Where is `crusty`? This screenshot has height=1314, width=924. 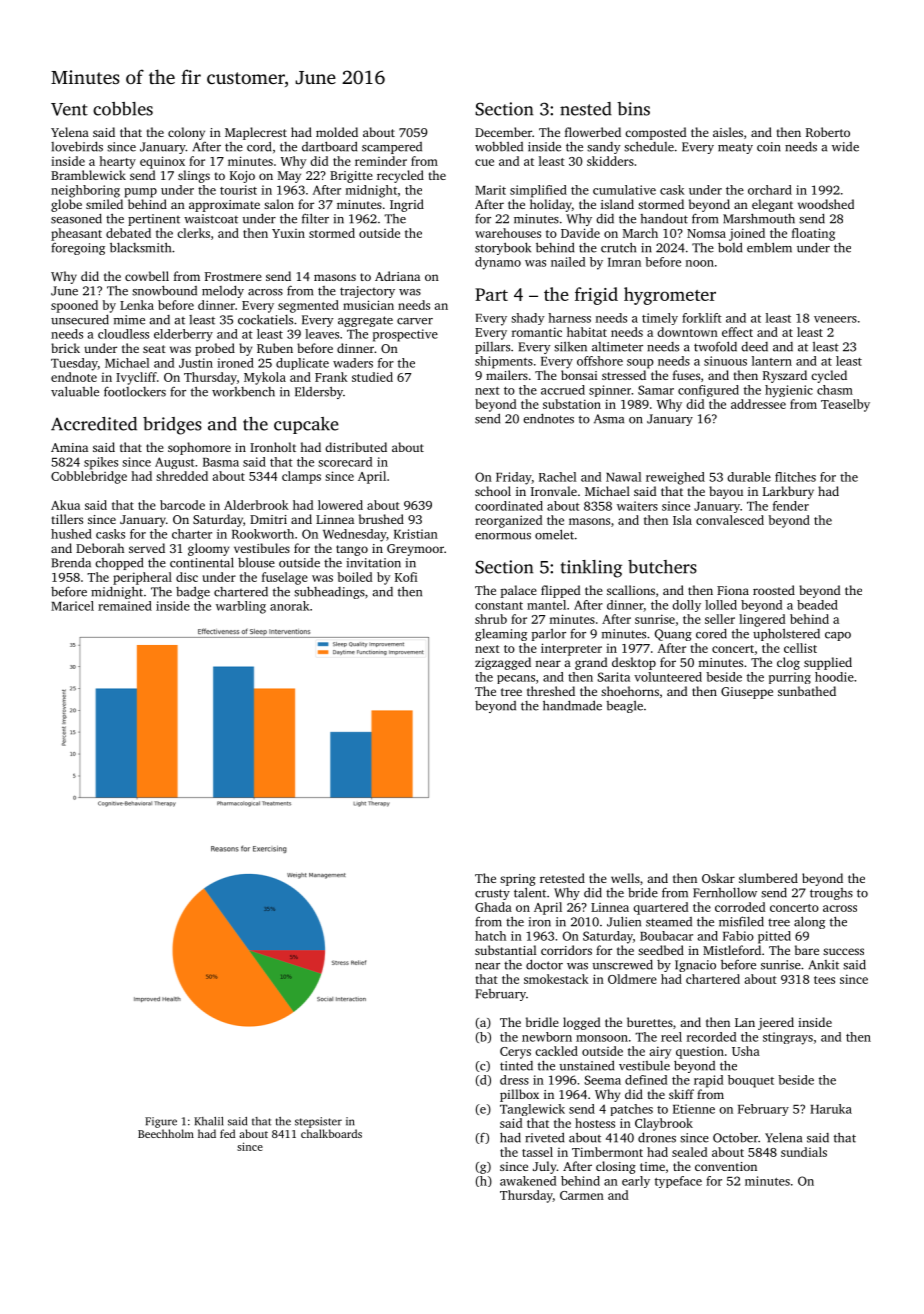 crusty is located at coordinates (492, 894).
